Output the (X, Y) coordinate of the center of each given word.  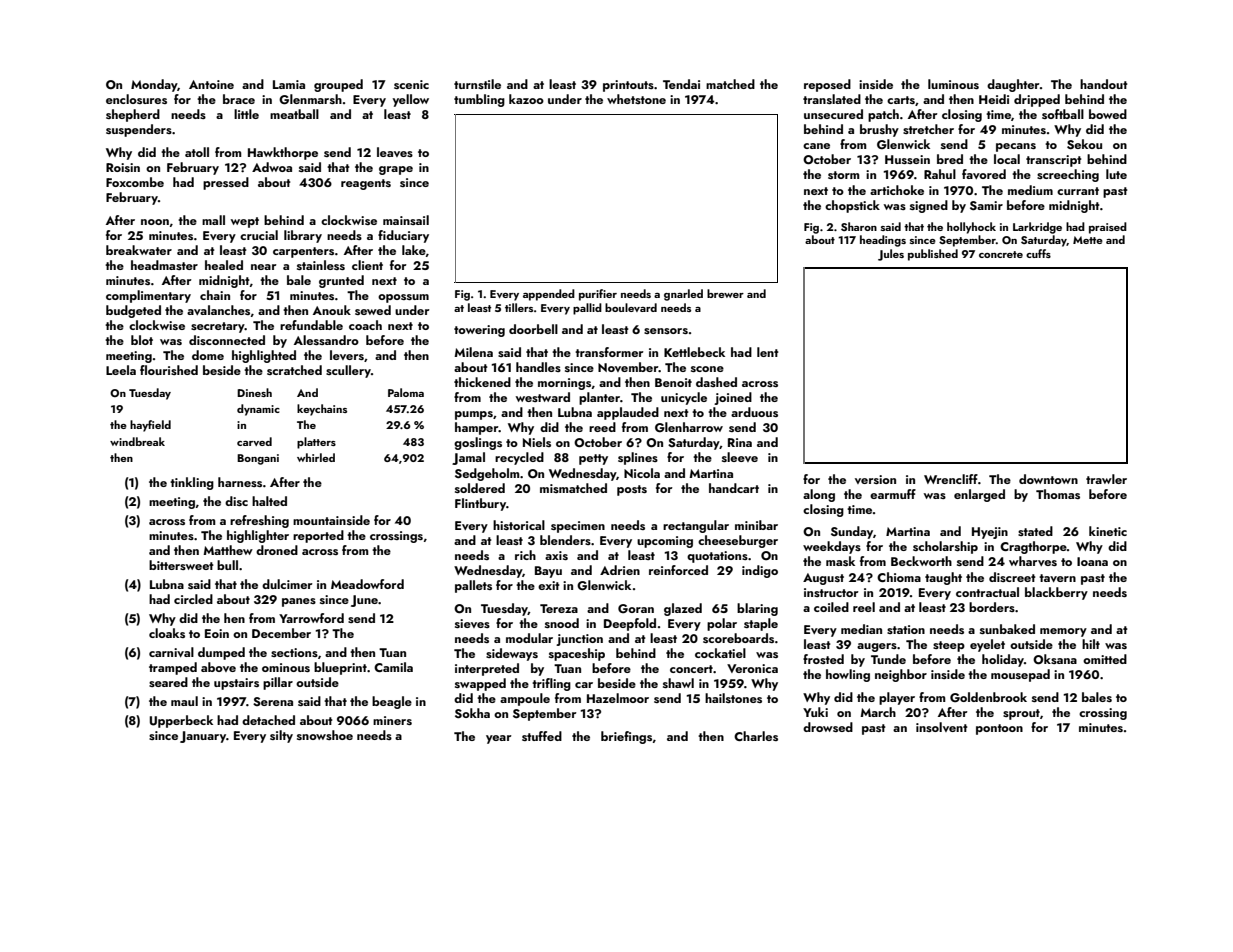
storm (844, 175)
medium (1030, 190)
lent (768, 352)
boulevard (631, 307)
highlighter (258, 536)
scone (707, 369)
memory (1063, 632)
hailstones (733, 698)
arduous (754, 412)
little (246, 114)
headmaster (164, 265)
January (203, 737)
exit (549, 585)
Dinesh (254, 392)
